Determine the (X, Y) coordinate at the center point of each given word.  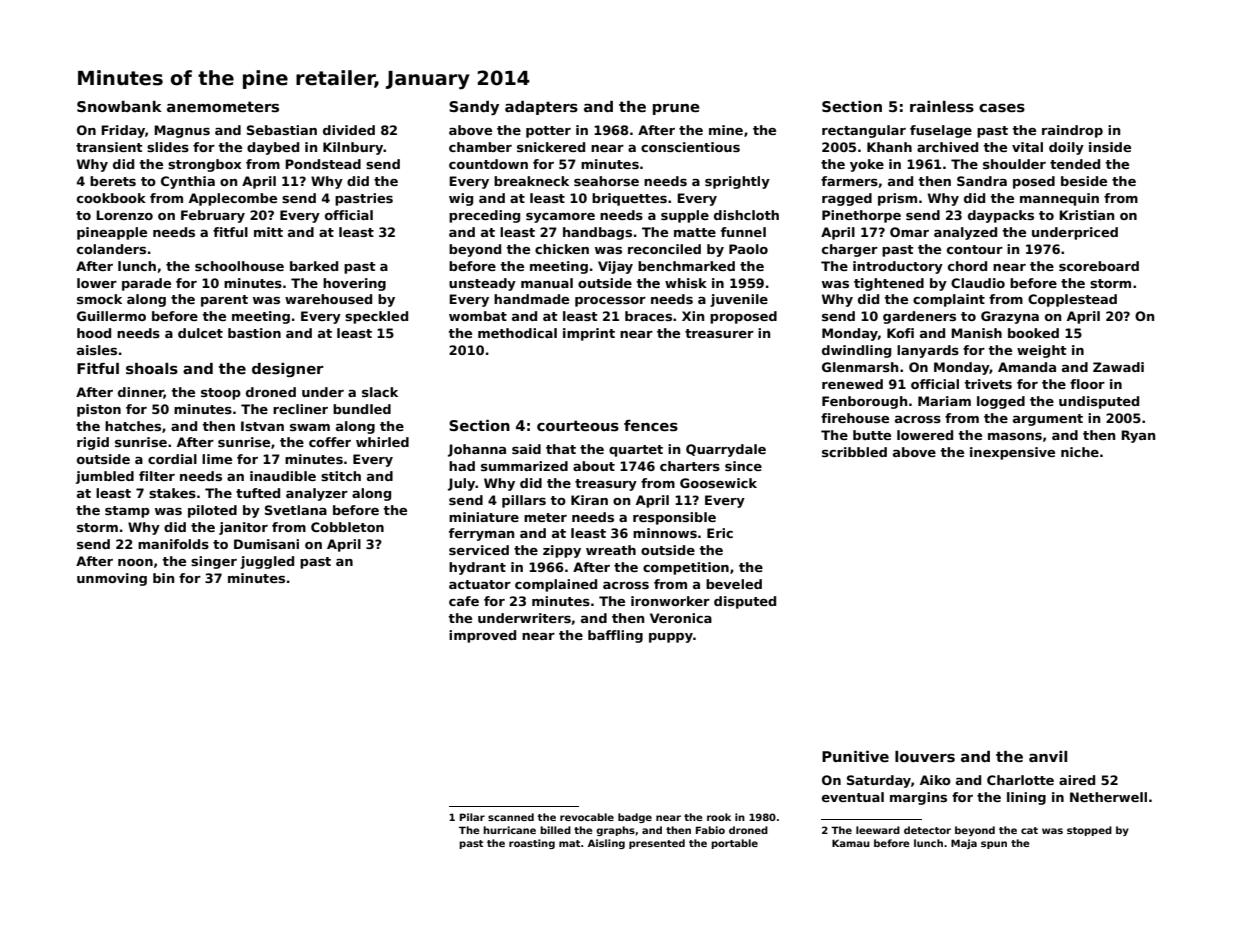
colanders (111, 249)
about (594, 466)
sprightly (737, 182)
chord (967, 266)
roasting (532, 844)
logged (1001, 402)
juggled (267, 562)
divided (349, 130)
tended (1075, 164)
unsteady (482, 284)
